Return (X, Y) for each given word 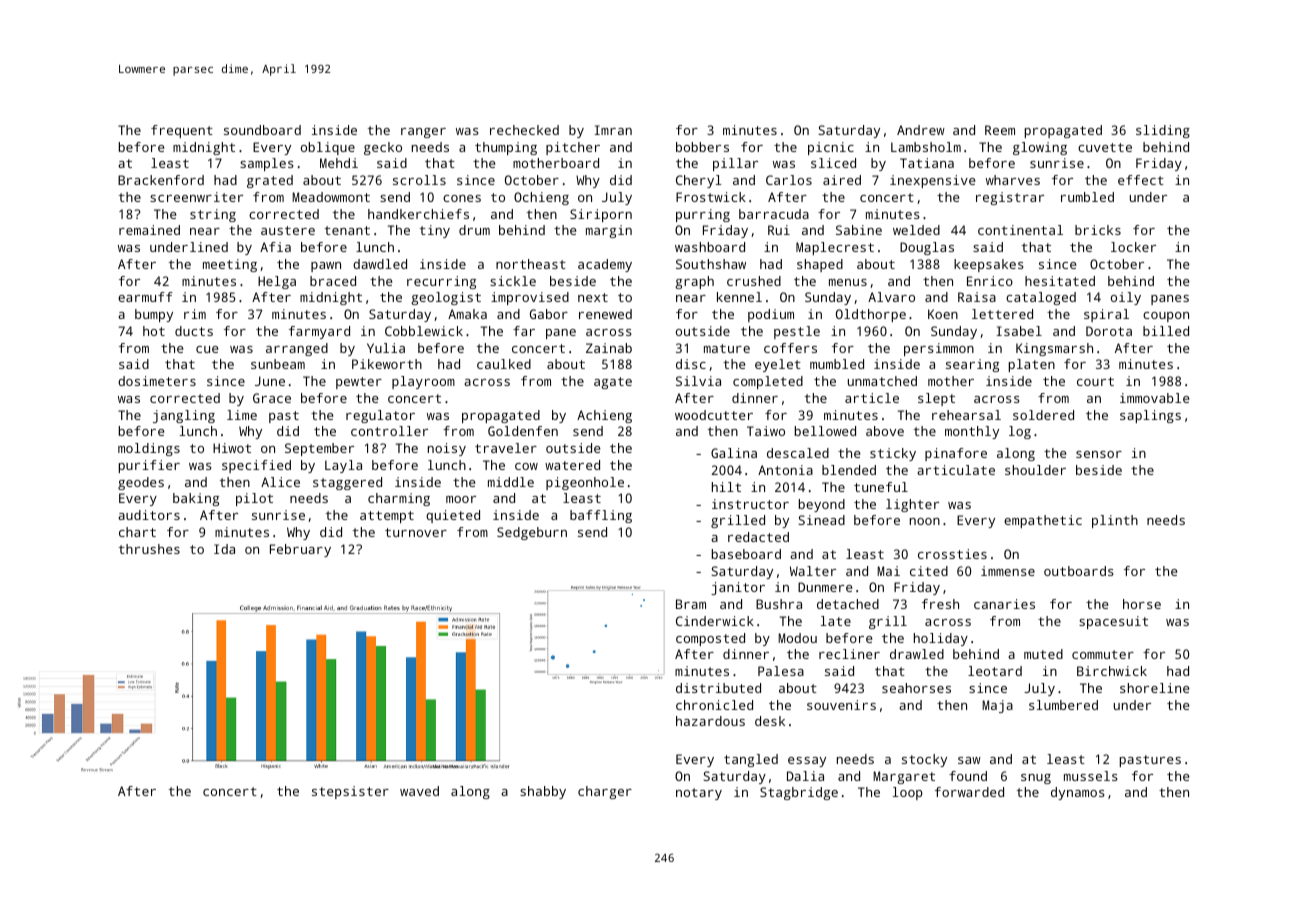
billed (1166, 331)
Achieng (604, 416)
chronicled (714, 705)
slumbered (1063, 705)
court (1095, 381)
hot (154, 331)
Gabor (549, 314)
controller (389, 431)
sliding (1163, 131)
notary (699, 794)
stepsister (350, 792)
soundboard (262, 130)
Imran (613, 130)
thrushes (149, 549)
